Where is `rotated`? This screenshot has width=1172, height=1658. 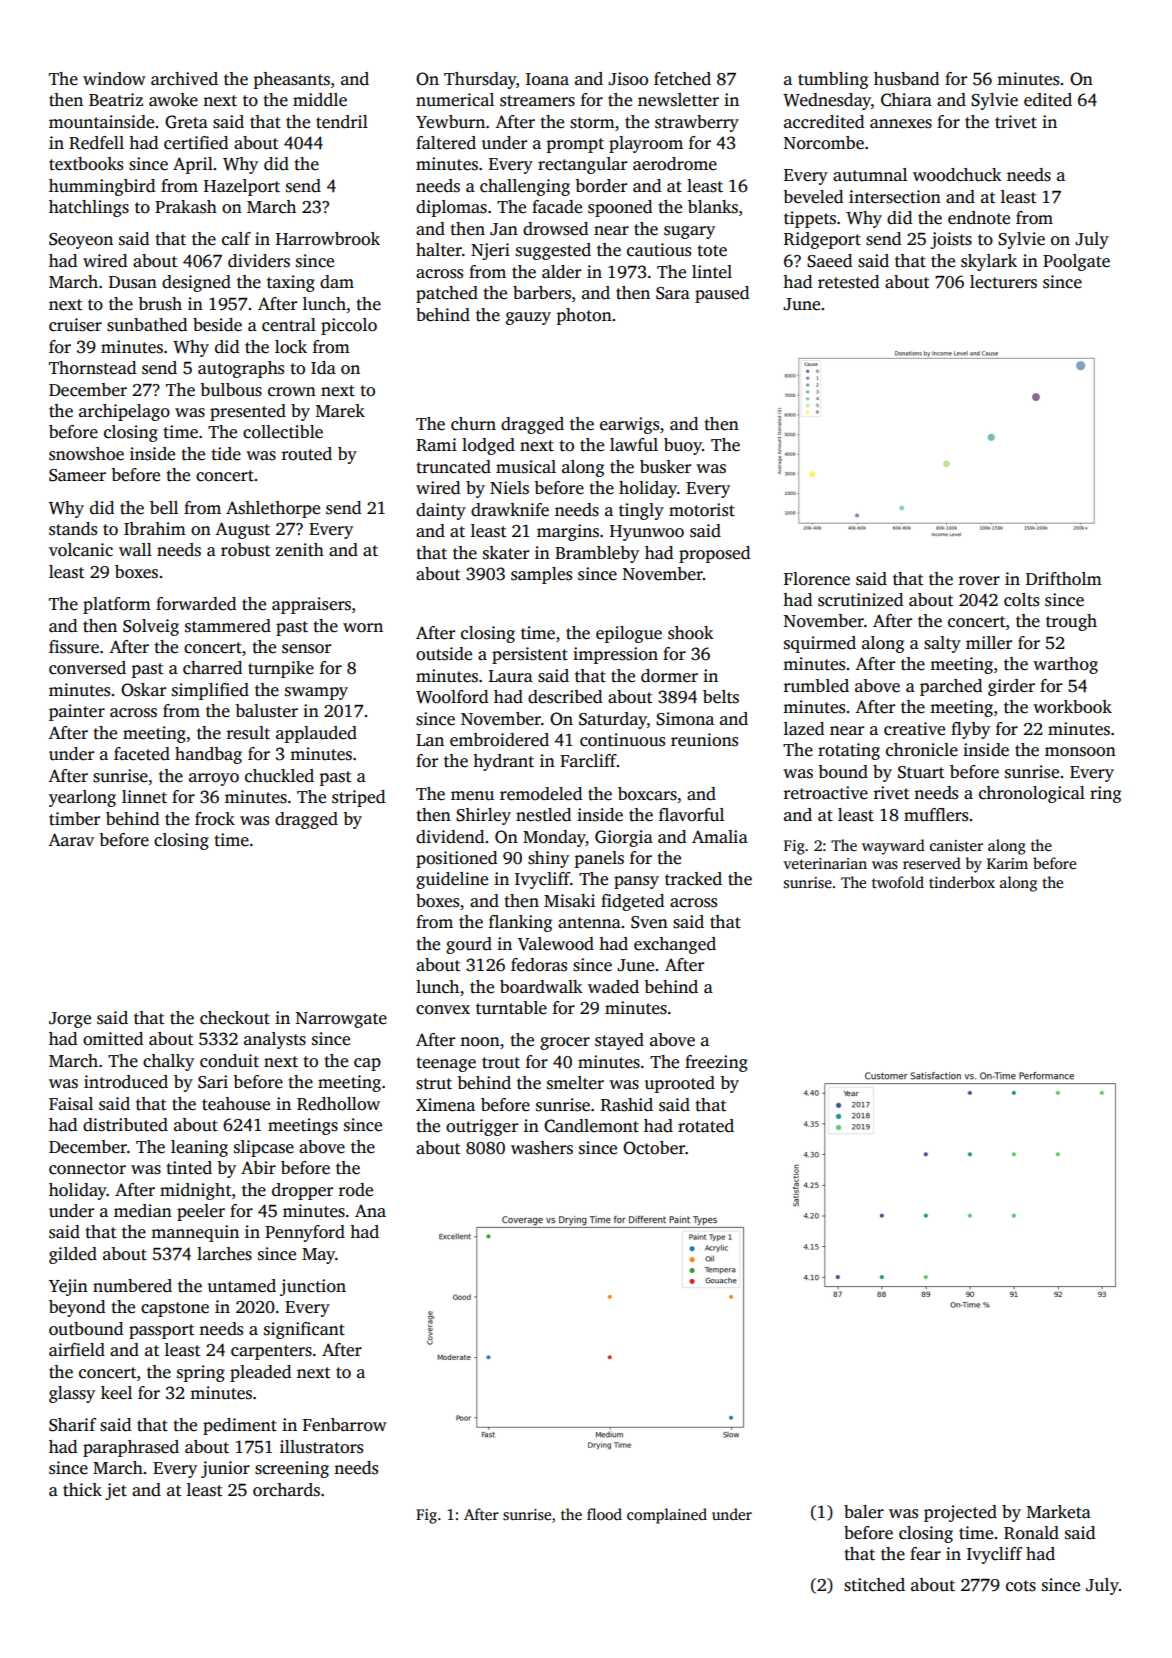 rotated is located at coordinates (706, 1126).
